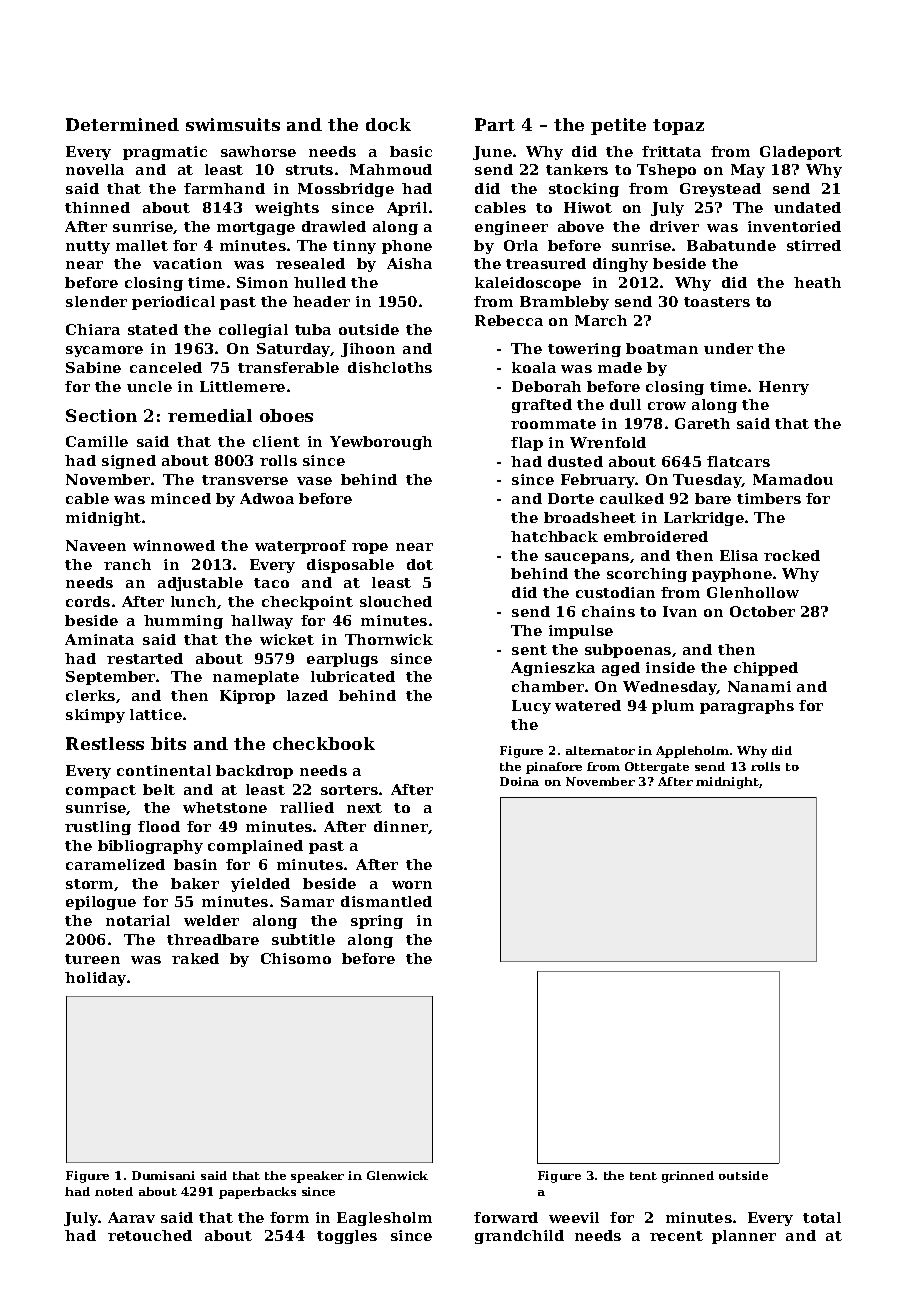  Describe the element at coordinates (784, 388) in the screenshot. I see `Henry` at that location.
